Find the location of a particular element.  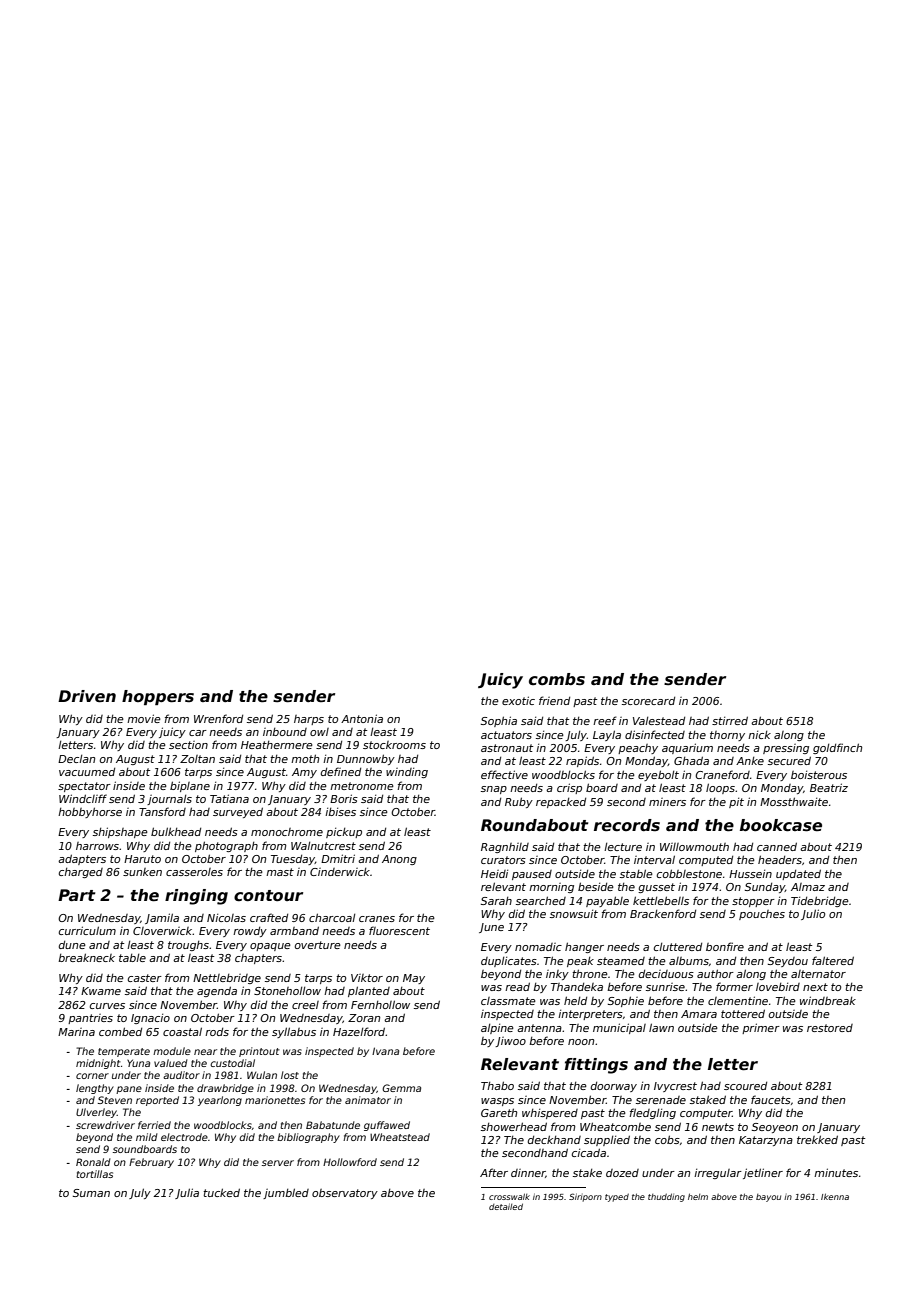

ibises is located at coordinates (340, 812).
